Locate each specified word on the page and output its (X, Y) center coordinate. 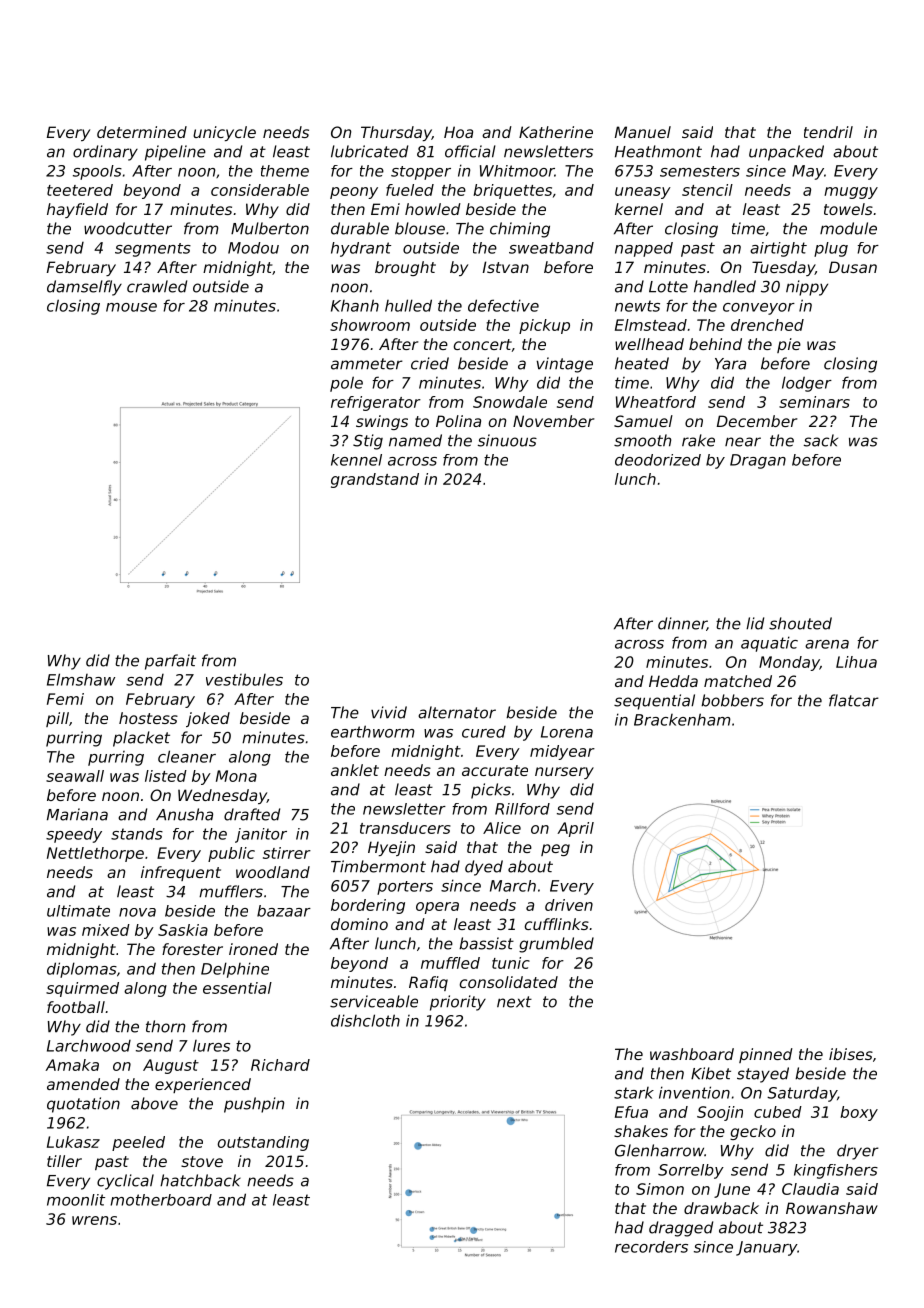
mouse (131, 307)
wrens (94, 1220)
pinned (766, 1055)
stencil (707, 190)
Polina (458, 421)
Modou (253, 248)
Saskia (183, 930)
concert (483, 344)
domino (359, 924)
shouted (800, 623)
